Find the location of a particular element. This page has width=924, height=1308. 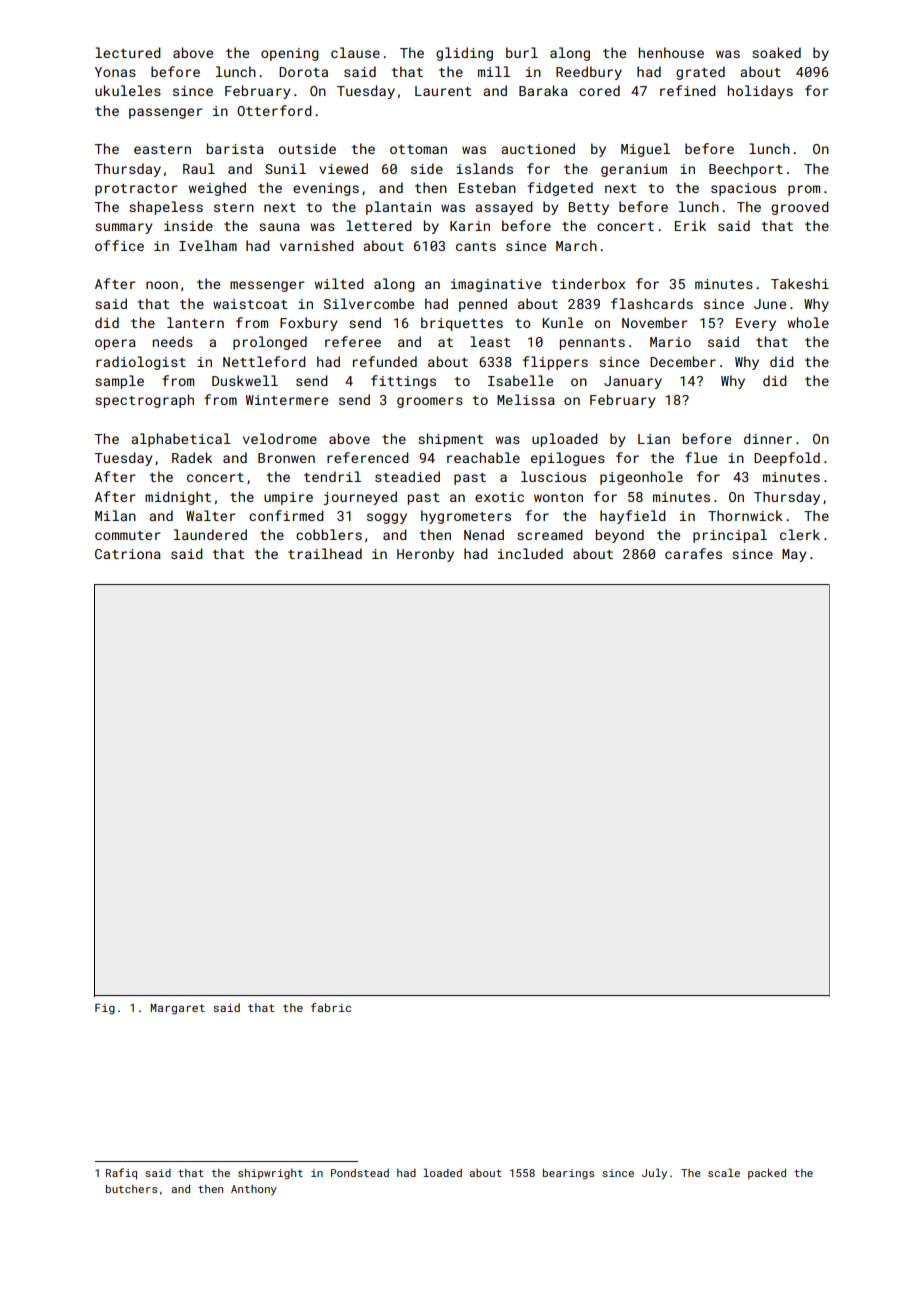

carafes is located at coordinates (693, 553).
